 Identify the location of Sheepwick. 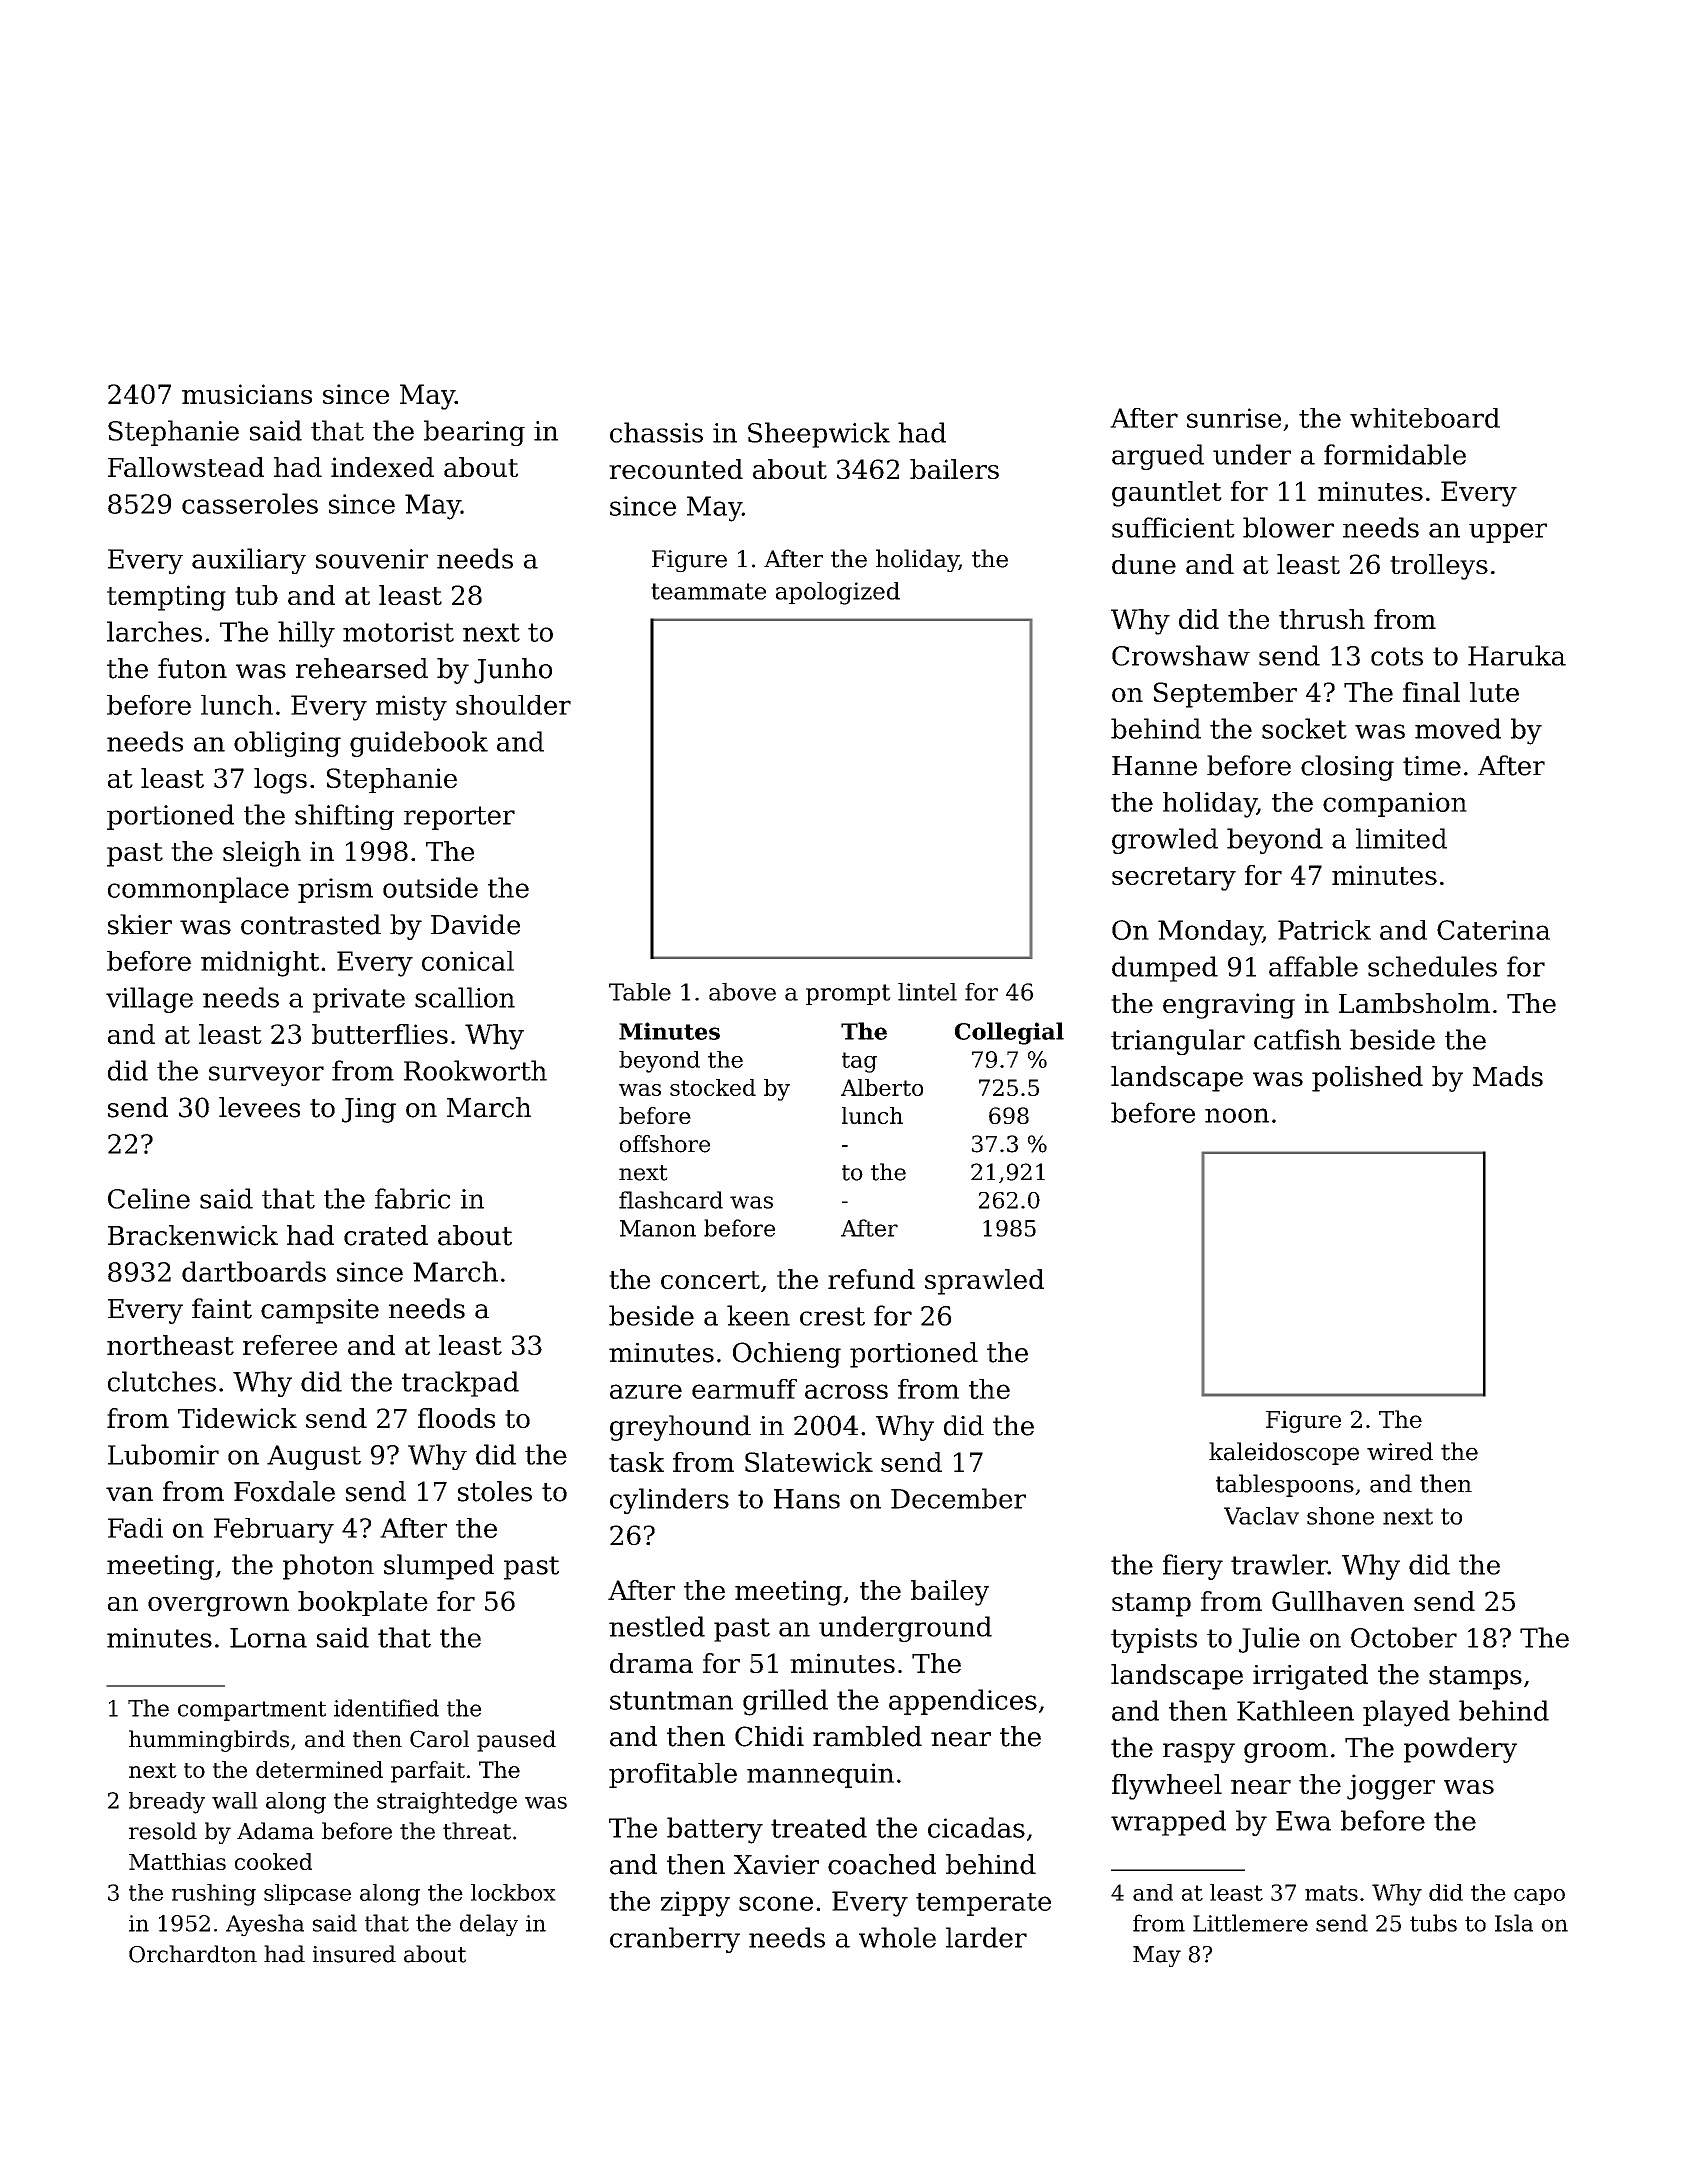
(819, 435).
